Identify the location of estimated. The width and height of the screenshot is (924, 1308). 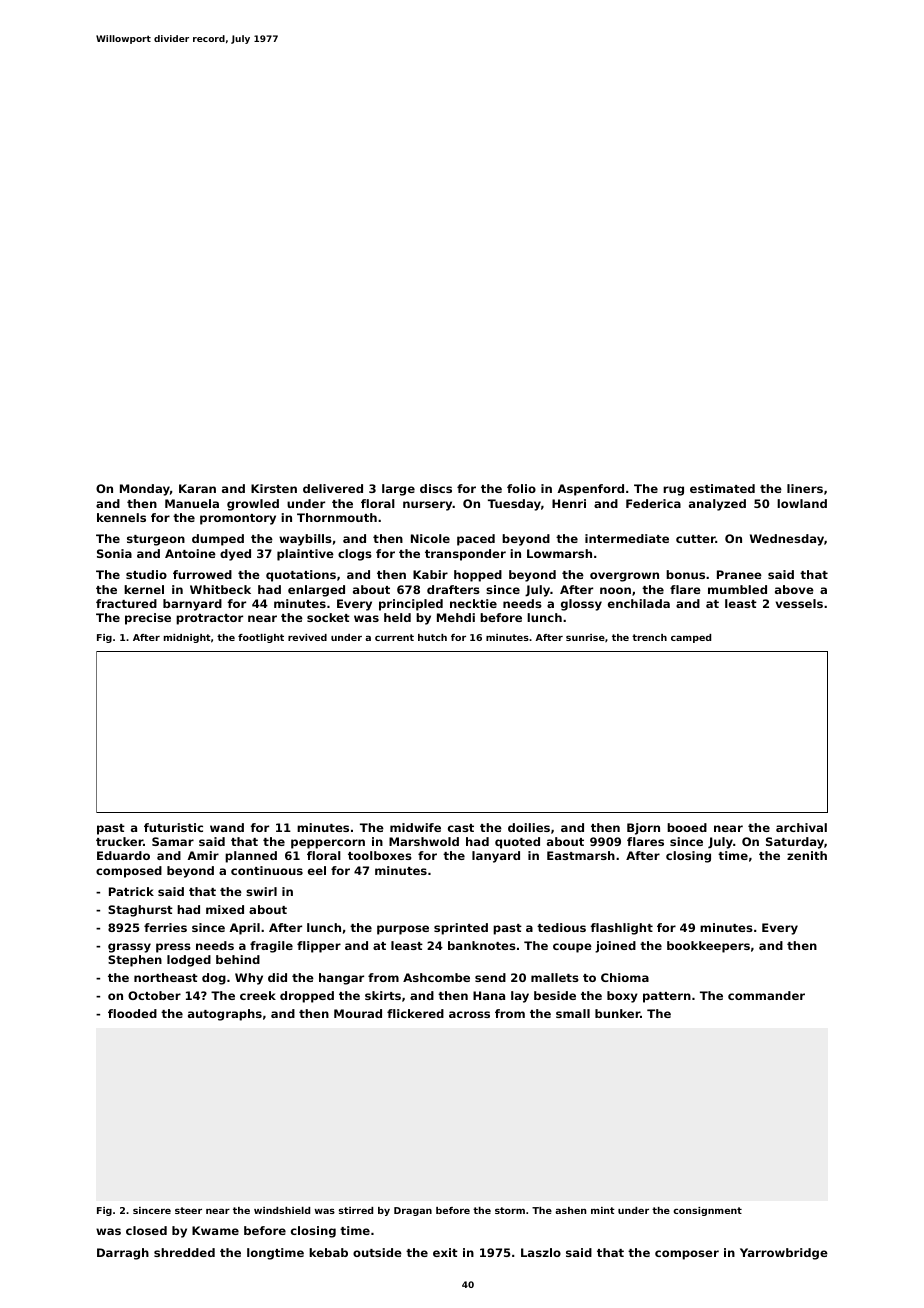
(722, 488).
